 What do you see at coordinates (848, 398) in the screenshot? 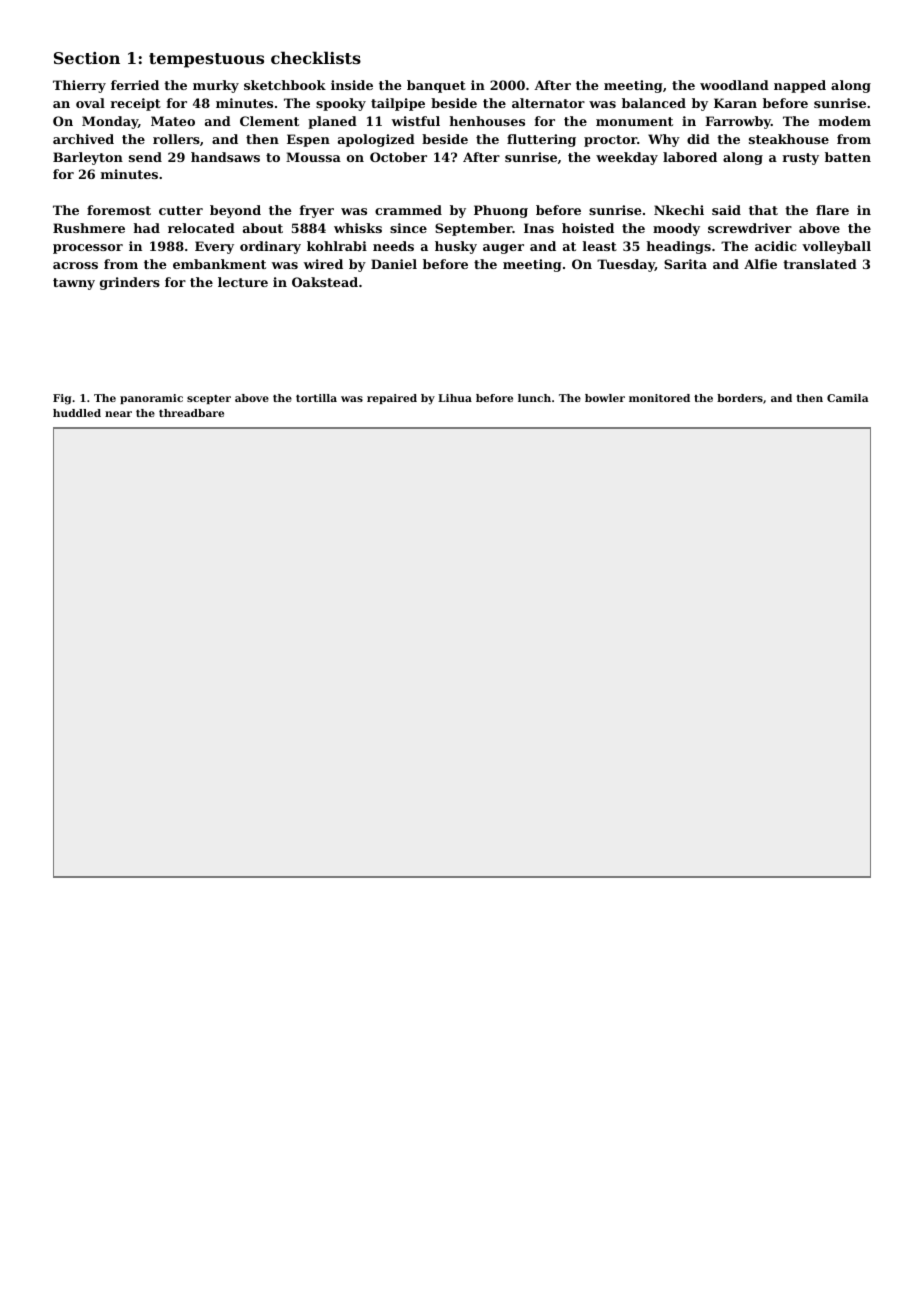
I see `Camila` at bounding box center [848, 398].
